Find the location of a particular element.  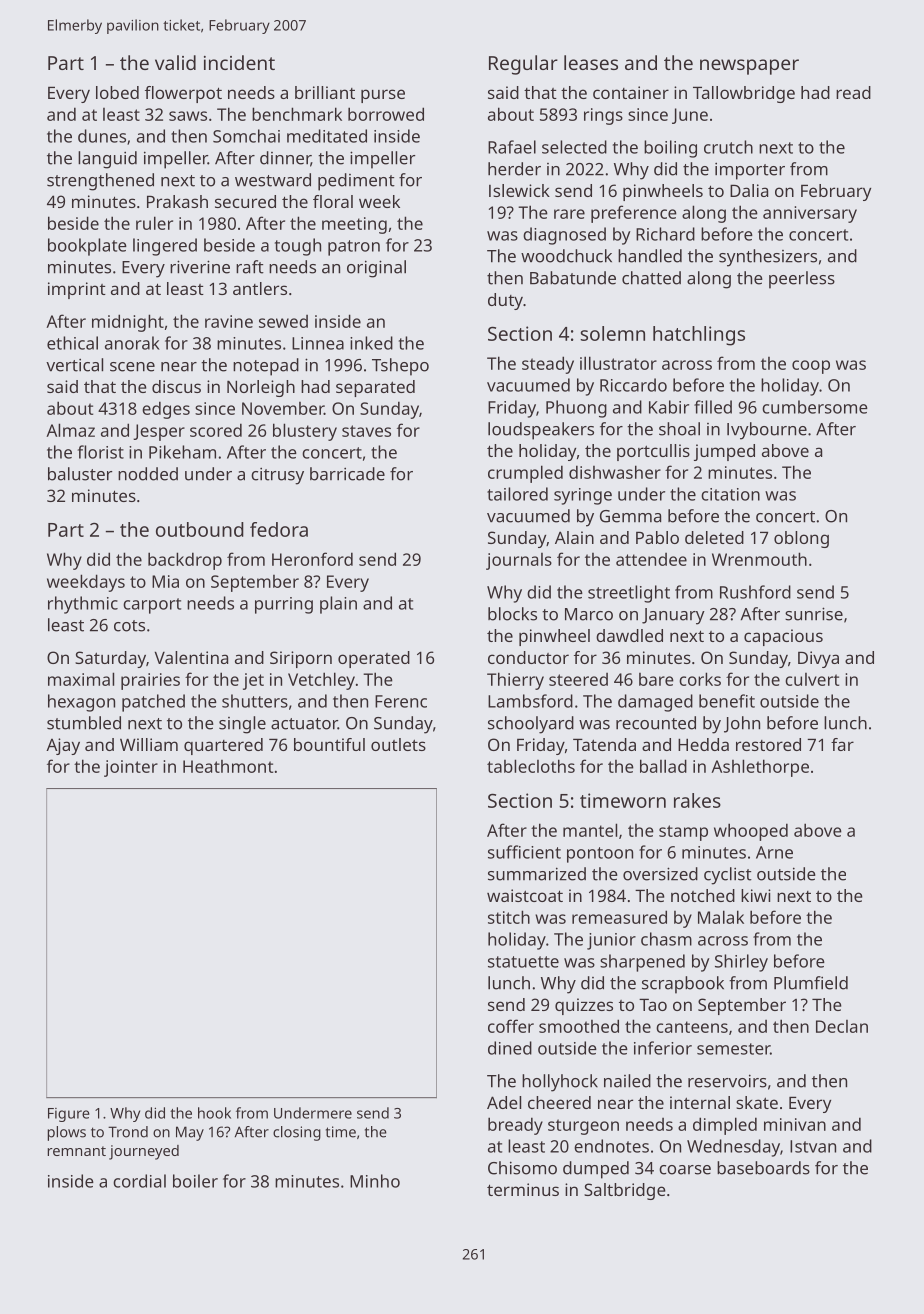

purse is located at coordinates (383, 96).
